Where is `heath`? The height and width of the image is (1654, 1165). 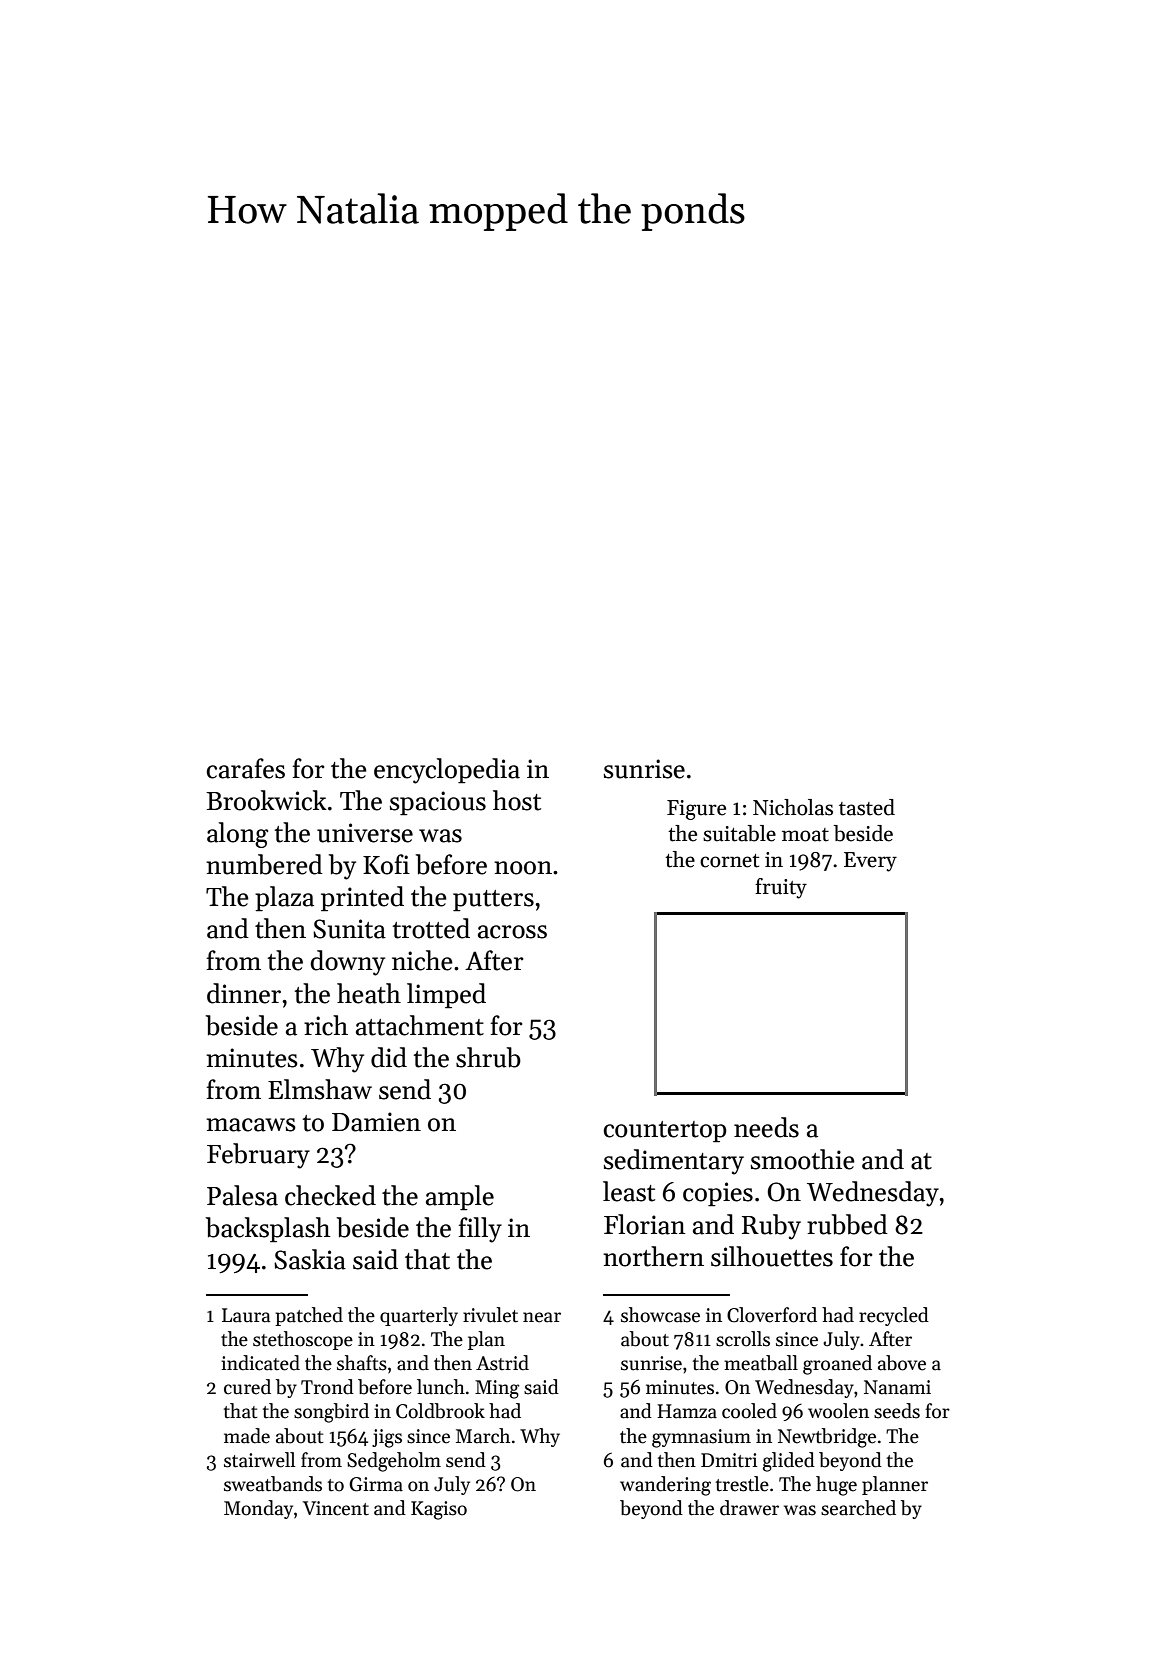
heath is located at coordinates (369, 993).
